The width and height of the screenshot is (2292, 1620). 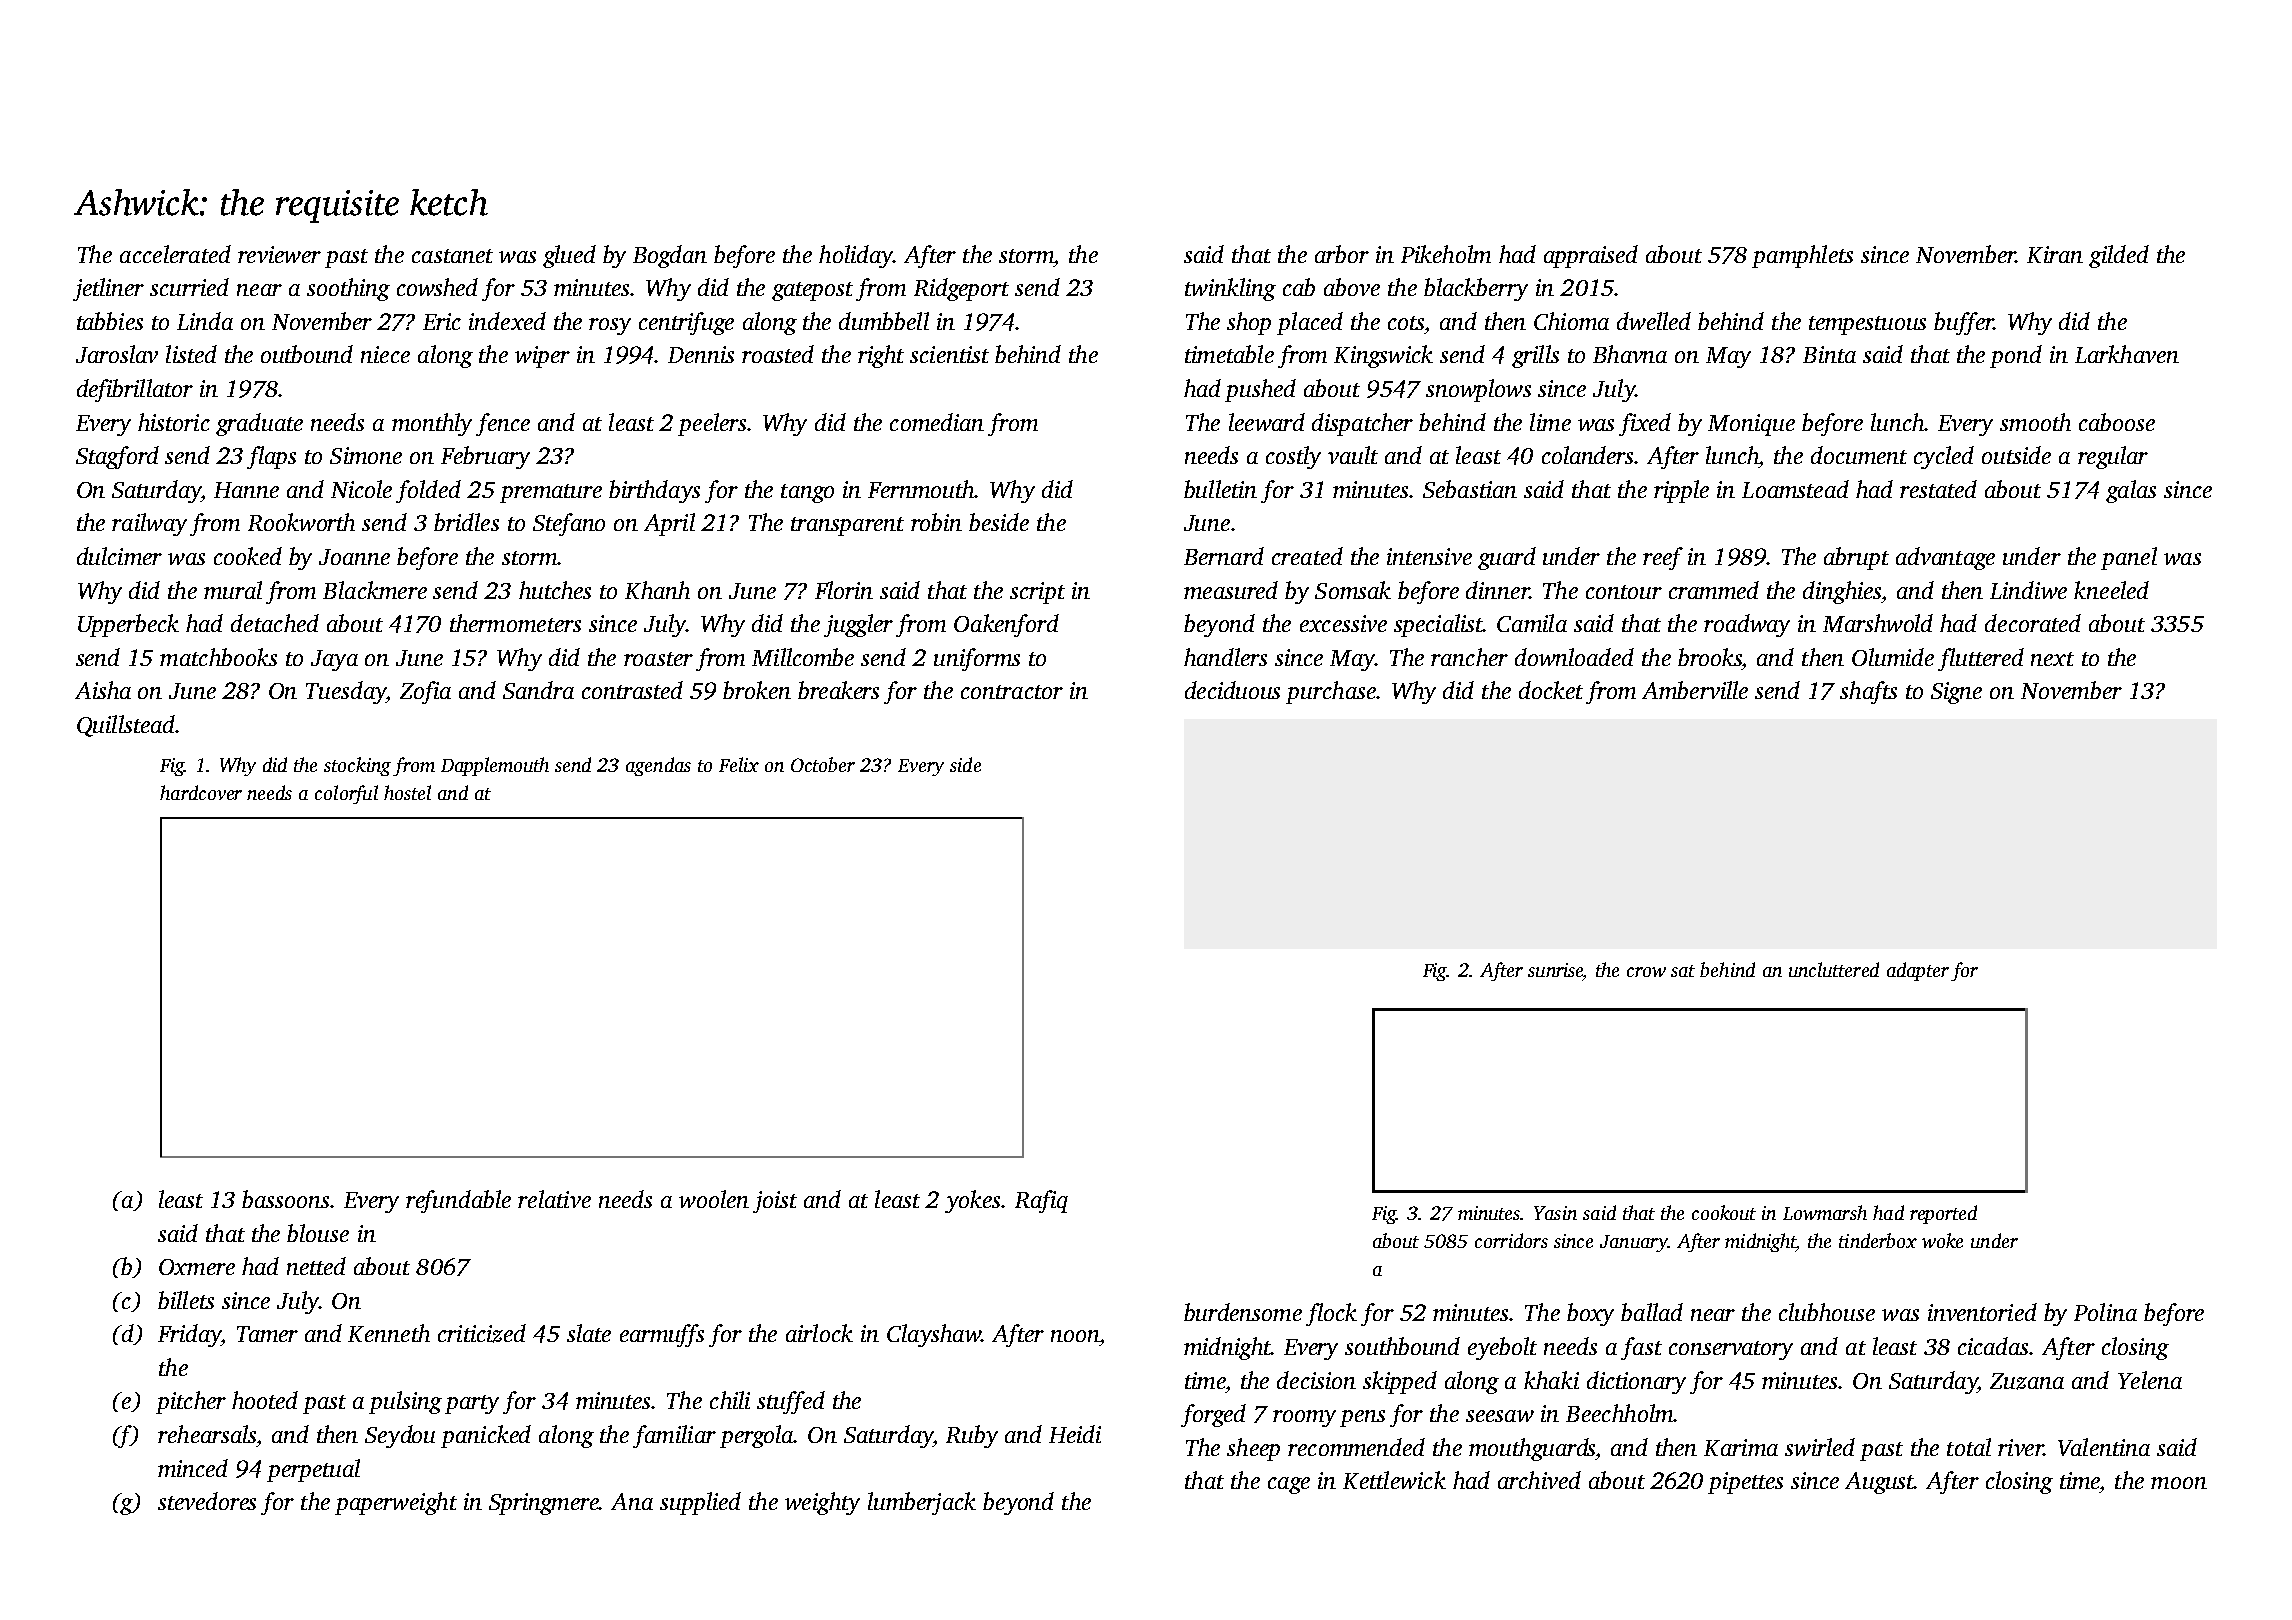 What do you see at coordinates (1856, 558) in the screenshot?
I see `abrupt` at bounding box center [1856, 558].
